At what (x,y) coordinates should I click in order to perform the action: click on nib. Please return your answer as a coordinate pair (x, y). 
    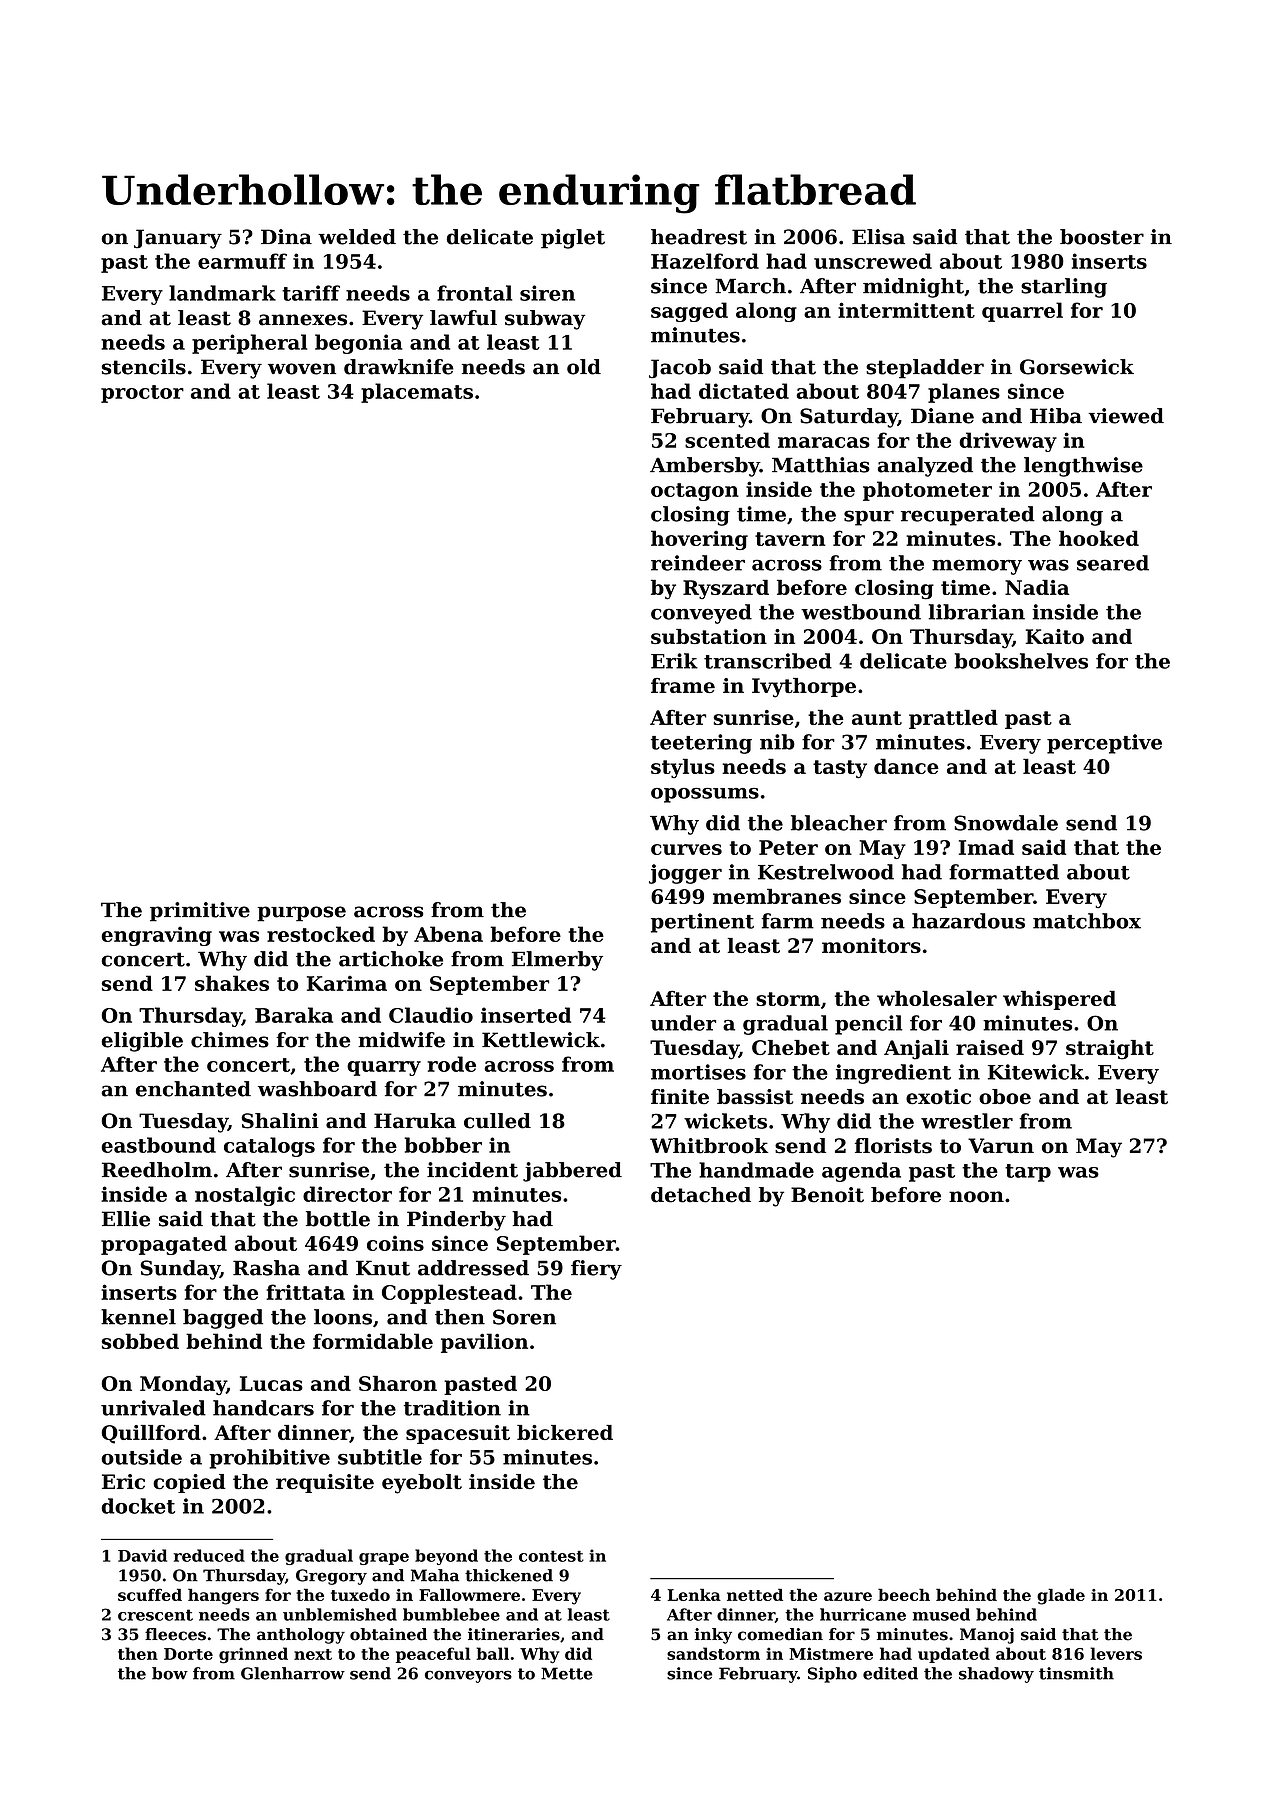
    Looking at the image, I should click on (777, 742).
